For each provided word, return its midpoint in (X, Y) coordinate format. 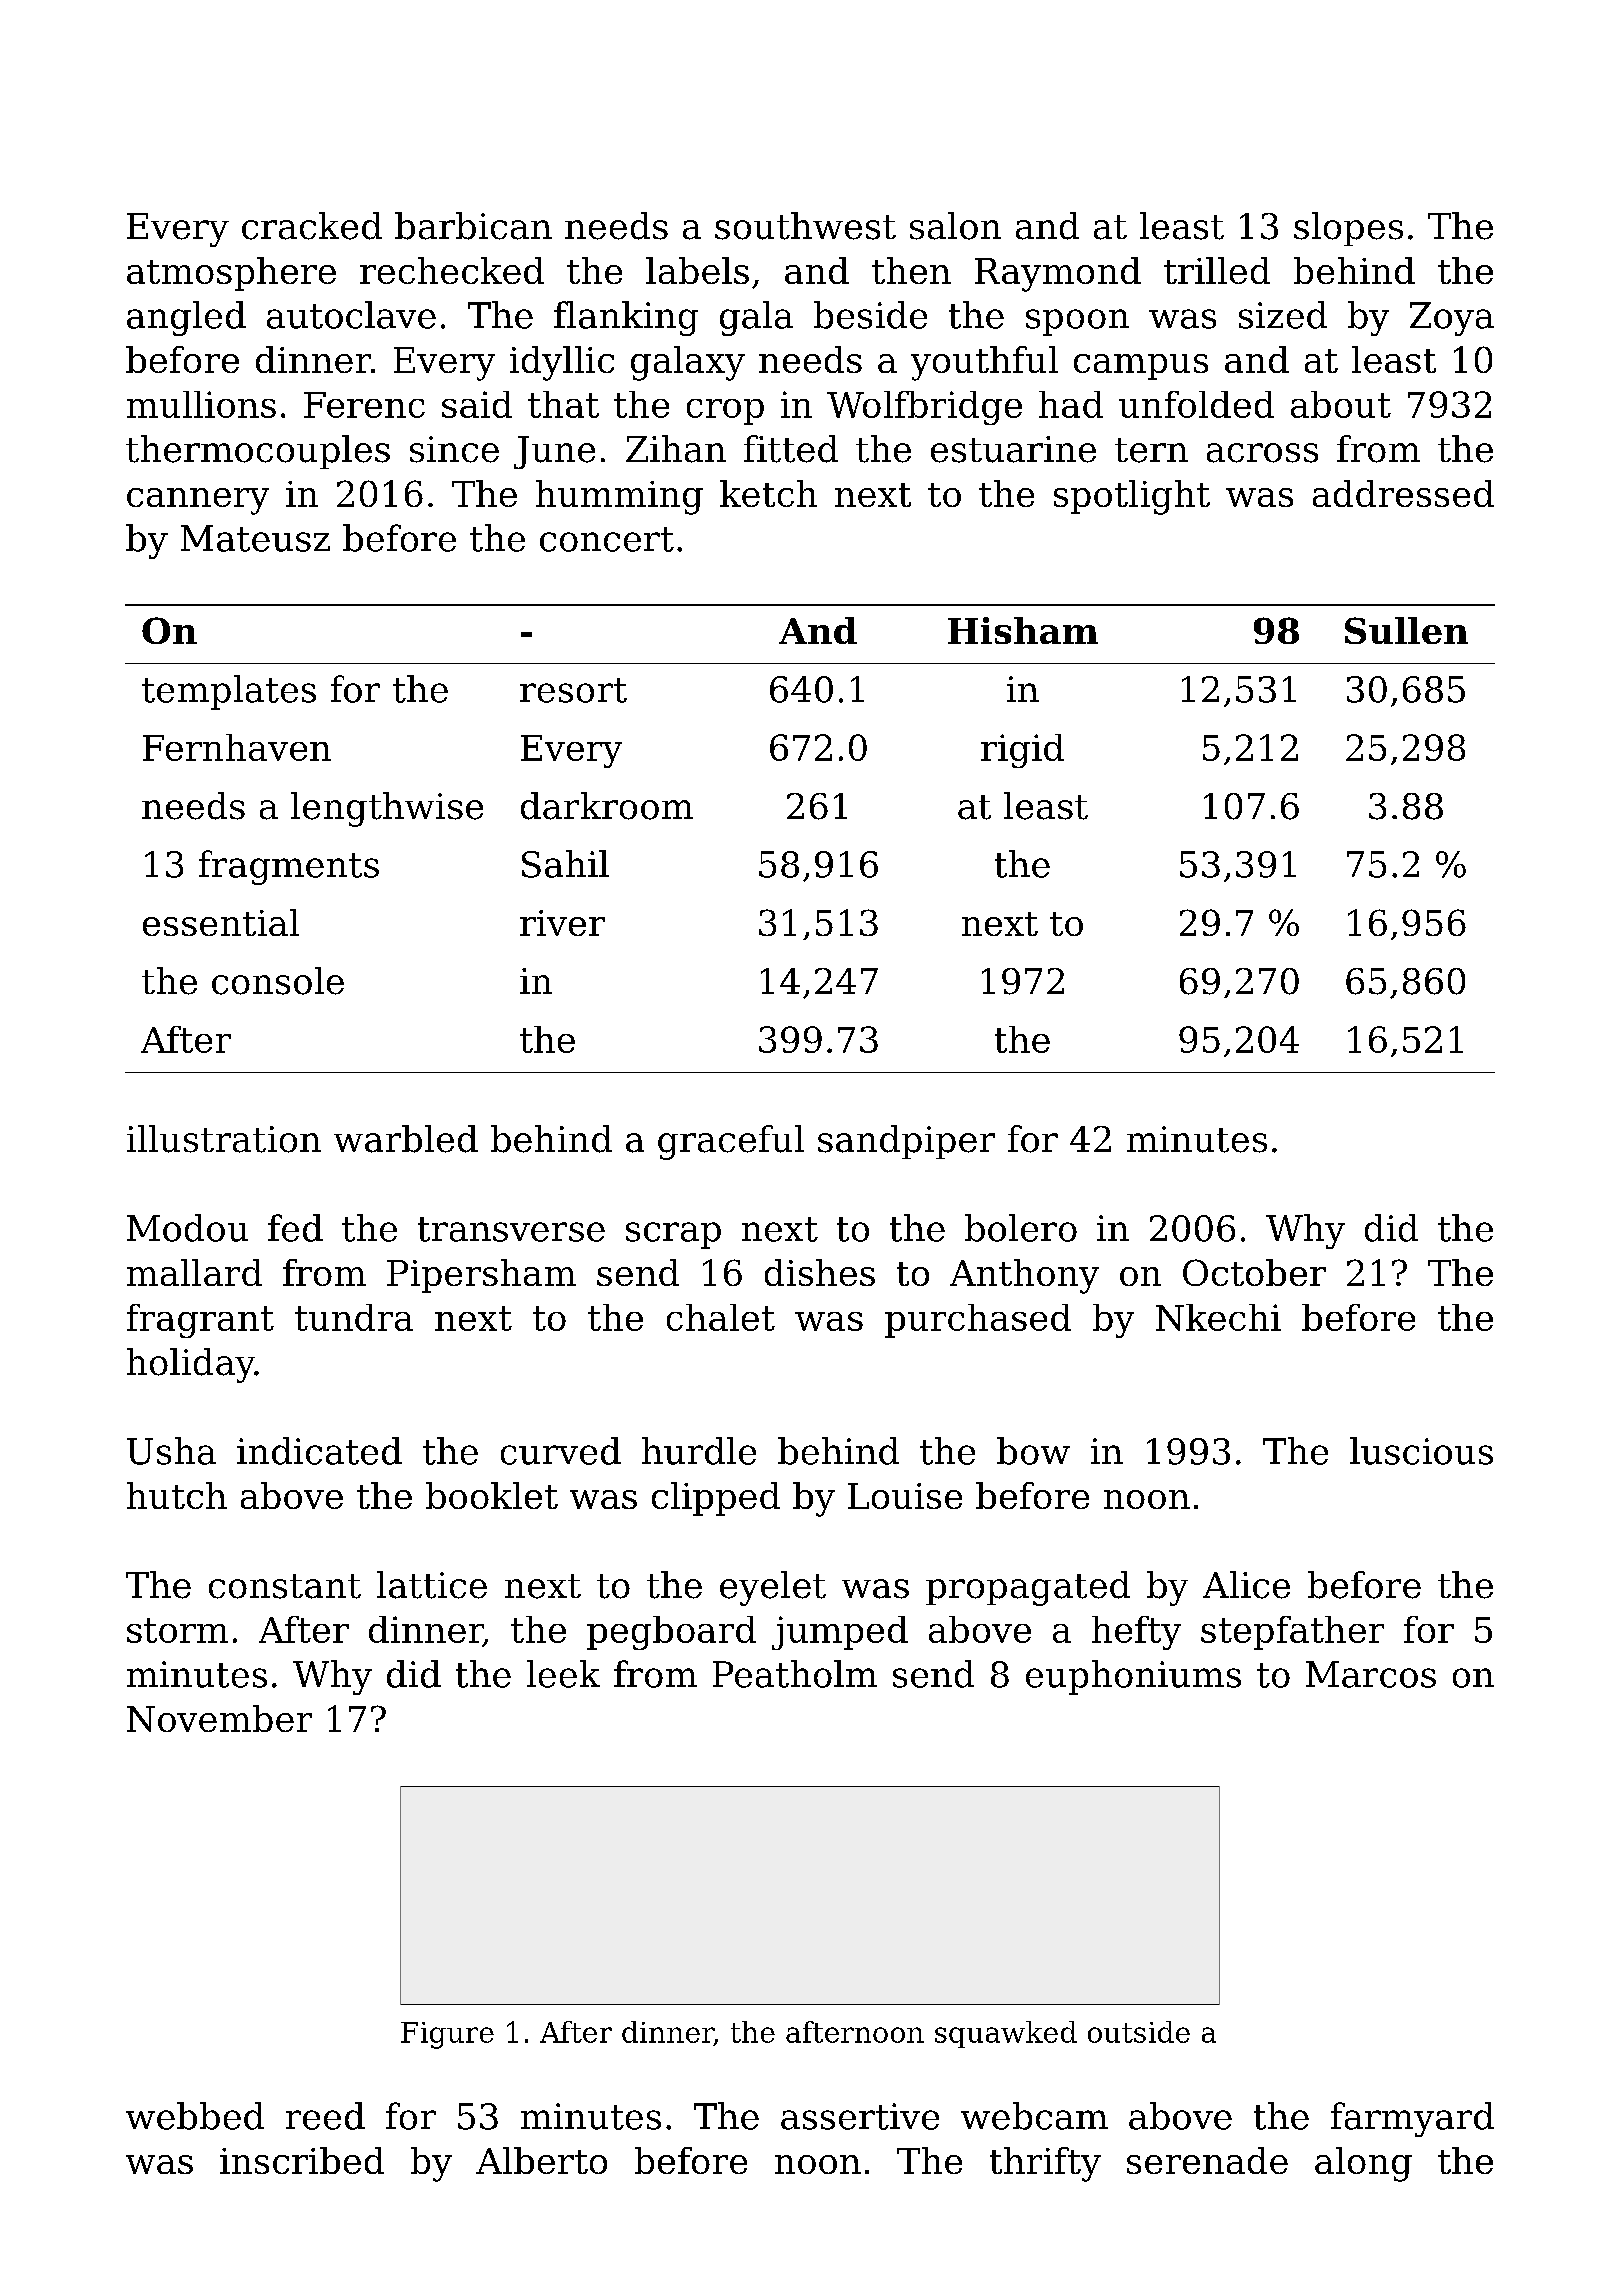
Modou (187, 1228)
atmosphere (231, 274)
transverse (511, 1229)
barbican (473, 226)
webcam (1034, 2116)
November (219, 1718)
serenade (1207, 2160)
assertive (860, 2116)
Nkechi (1218, 1317)
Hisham (1023, 630)
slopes (1348, 229)
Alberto (541, 2160)
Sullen (1406, 630)
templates (229, 692)
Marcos (1371, 1674)
